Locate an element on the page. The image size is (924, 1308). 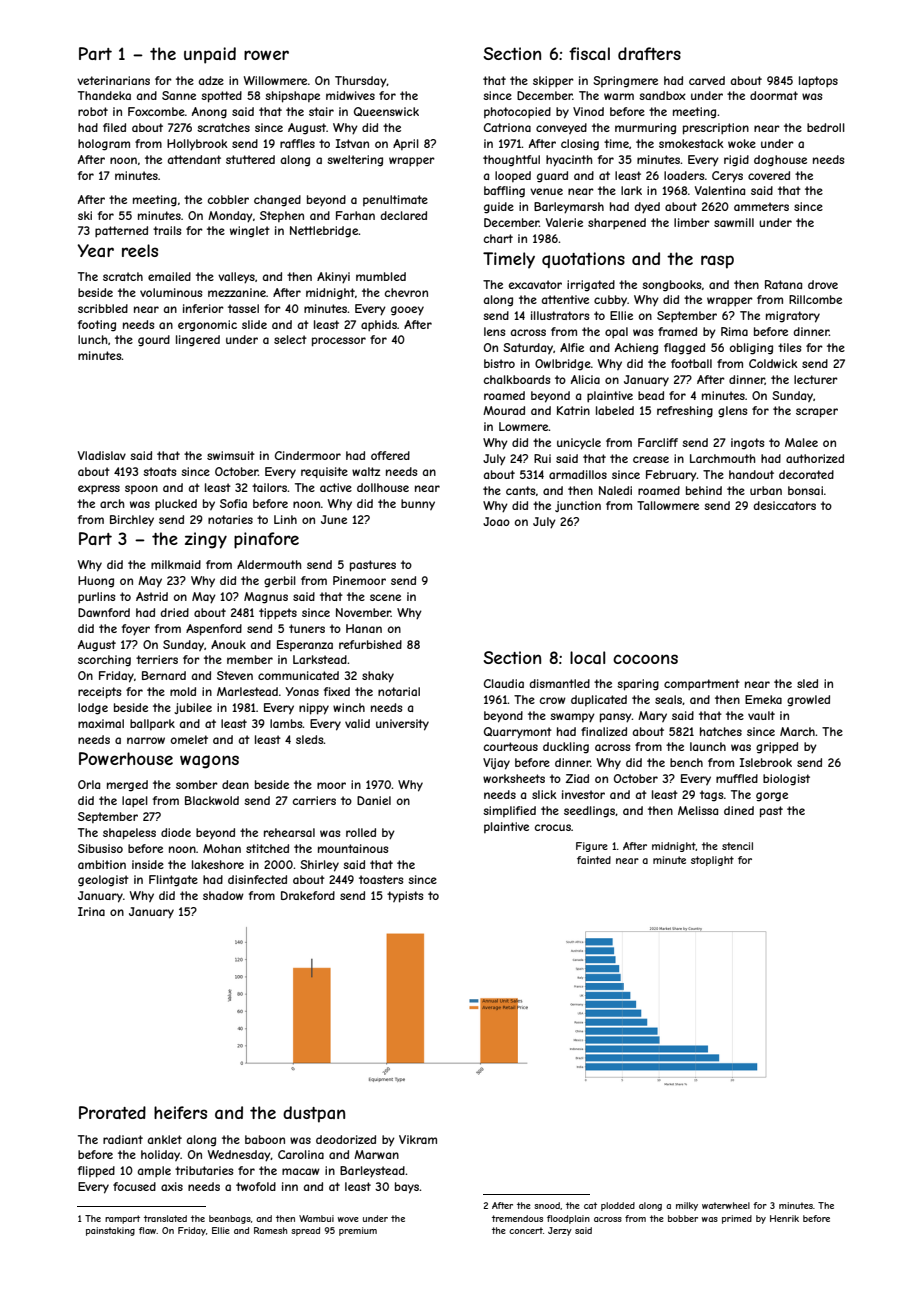
Drakeford is located at coordinates (308, 895).
